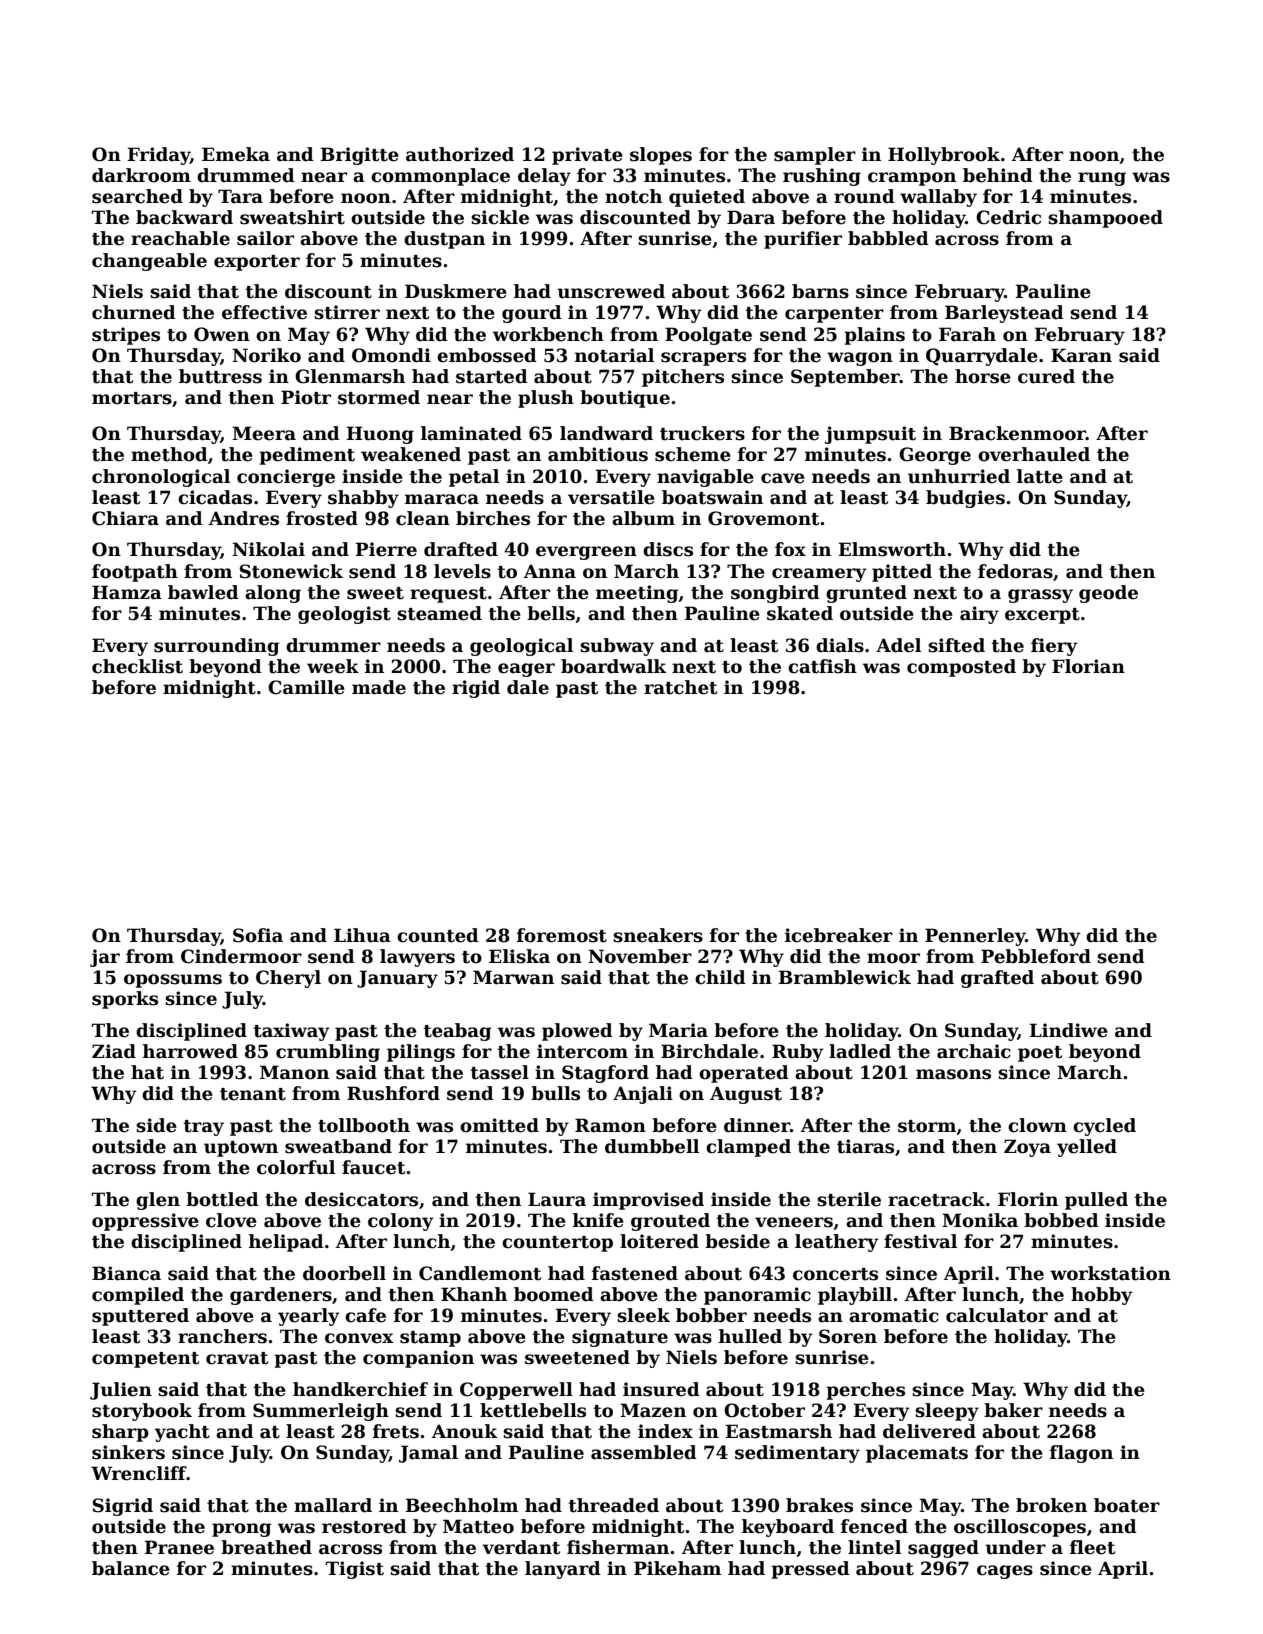 The height and width of the page is (1634, 1263). What do you see at coordinates (998, 175) in the page?
I see `behind` at bounding box center [998, 175].
